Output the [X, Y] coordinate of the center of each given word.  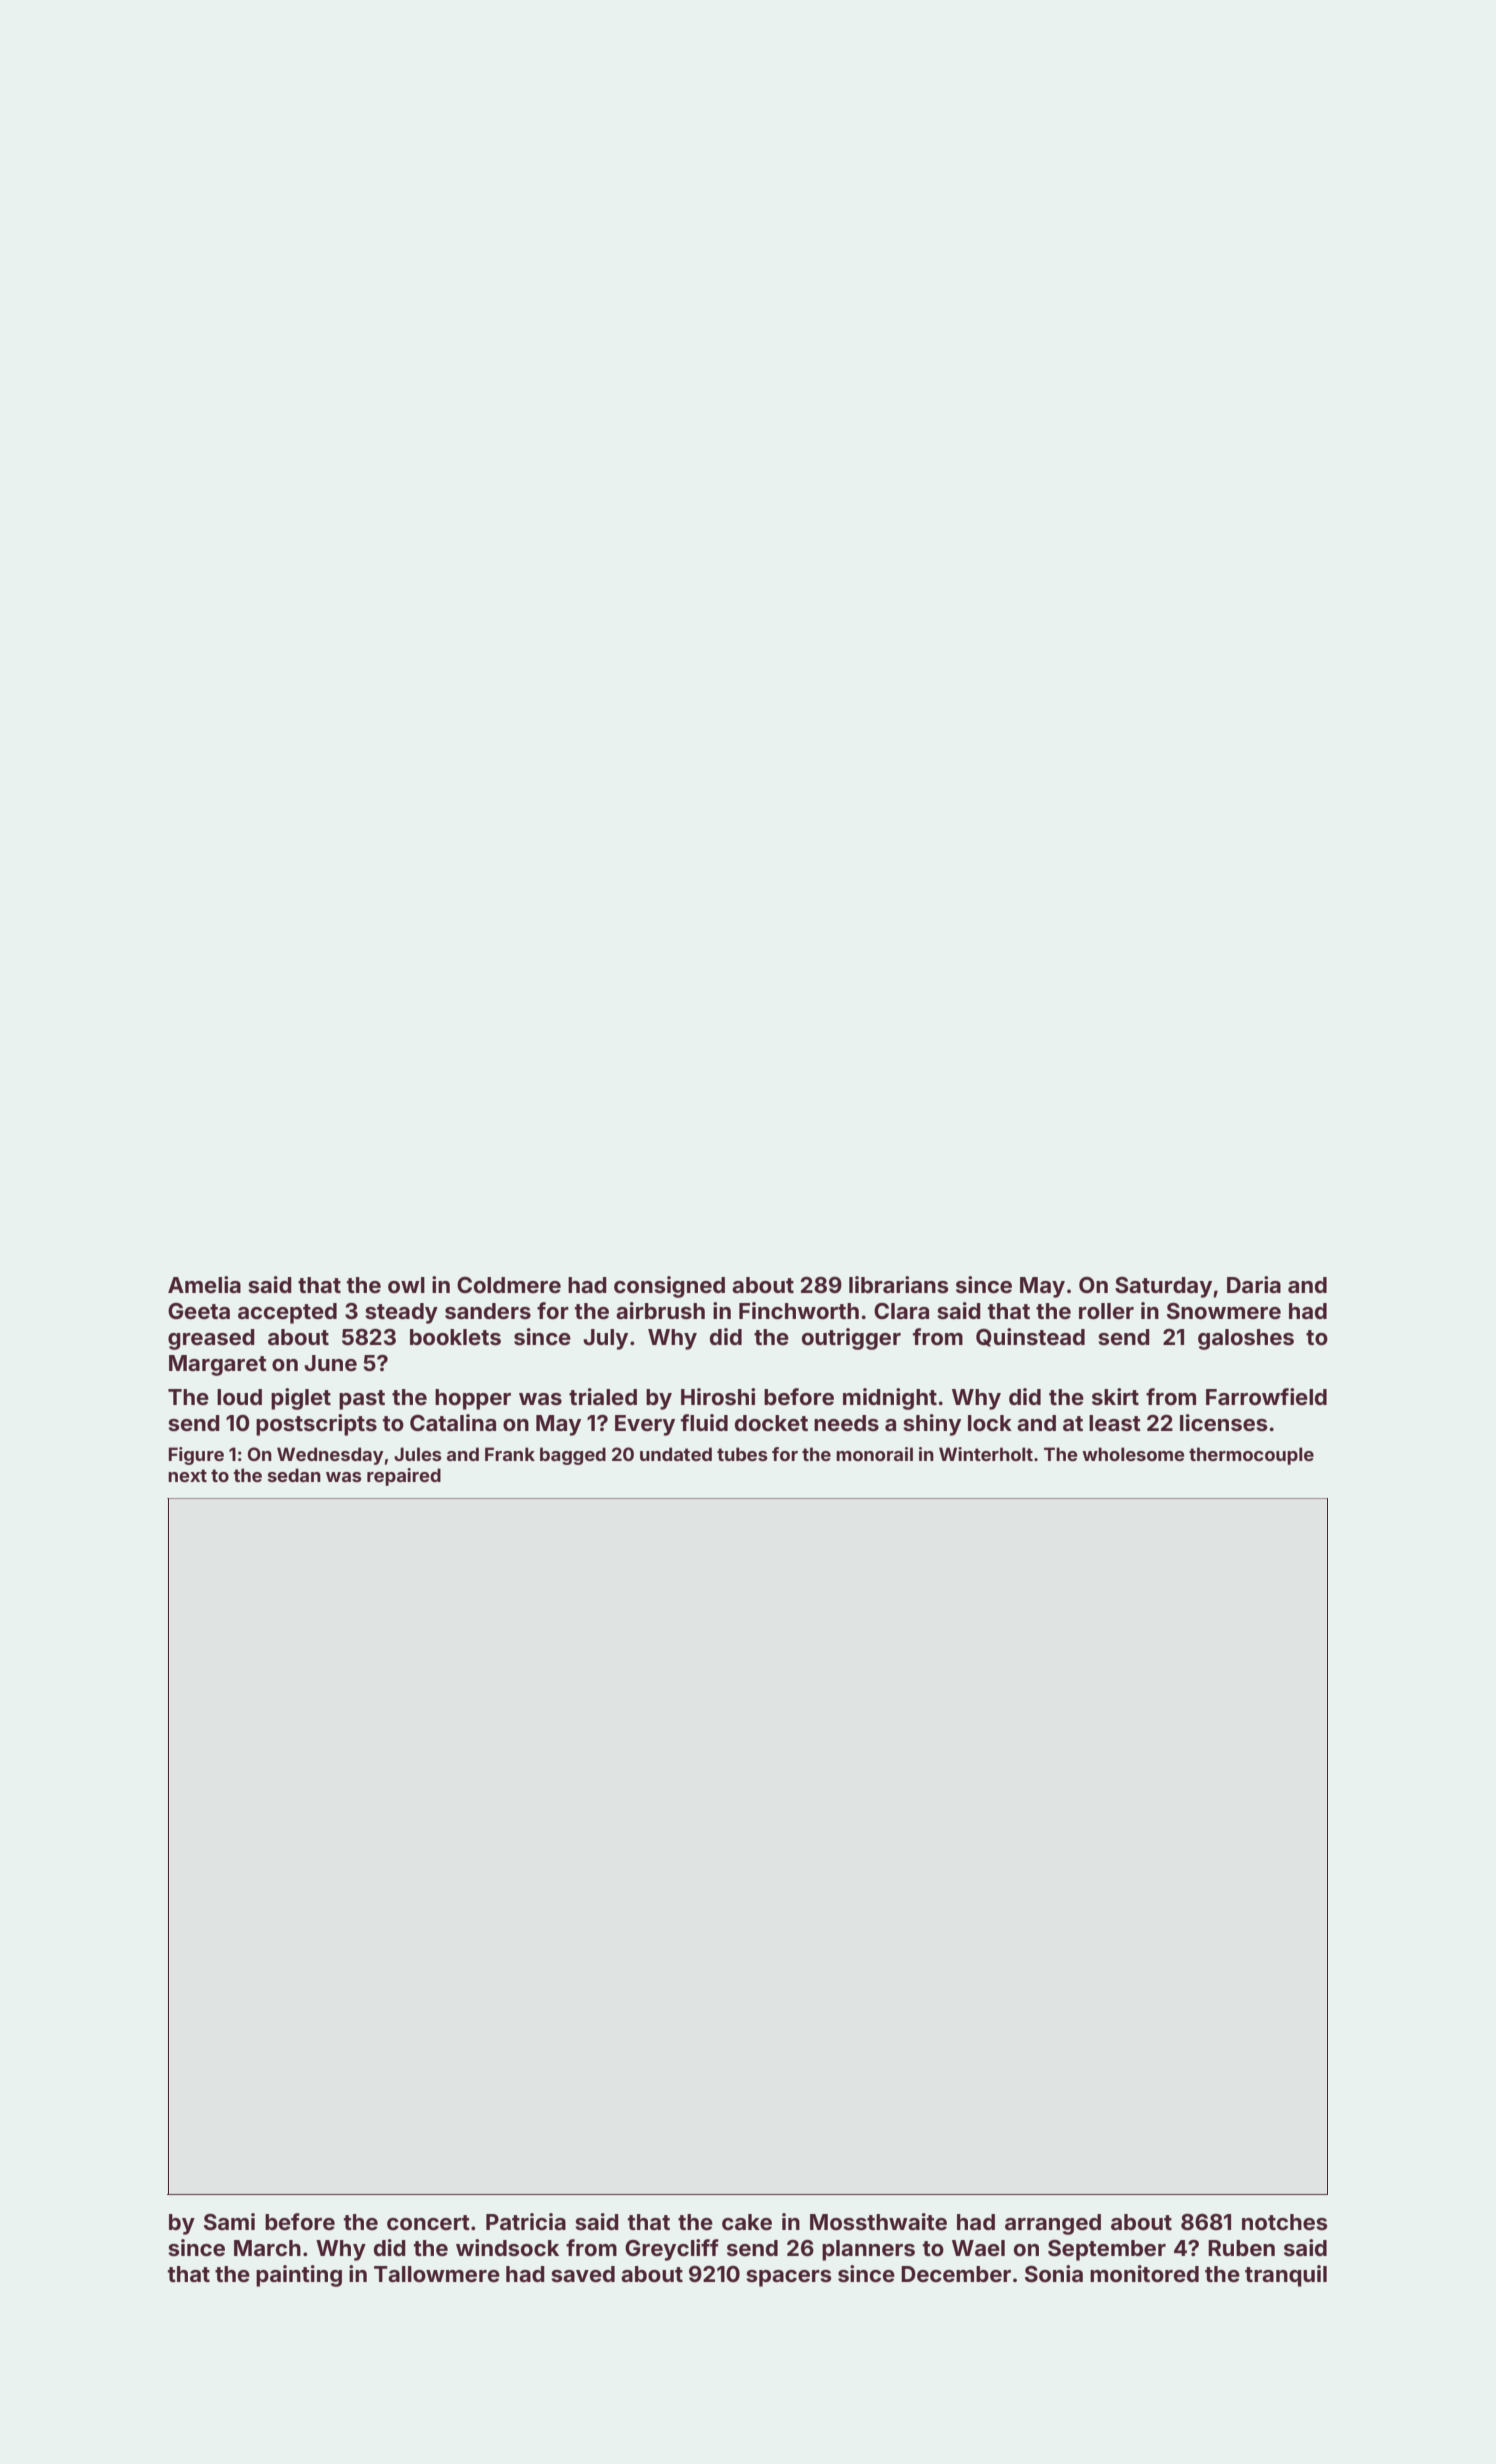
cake [747, 2222]
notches [1285, 2222]
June [330, 1363]
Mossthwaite [878, 2221]
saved [583, 2274]
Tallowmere [437, 2274]
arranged [1053, 2224]
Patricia [526, 2221]
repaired [404, 1477]
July [605, 1339]
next [187, 1475]
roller [1106, 1311]
